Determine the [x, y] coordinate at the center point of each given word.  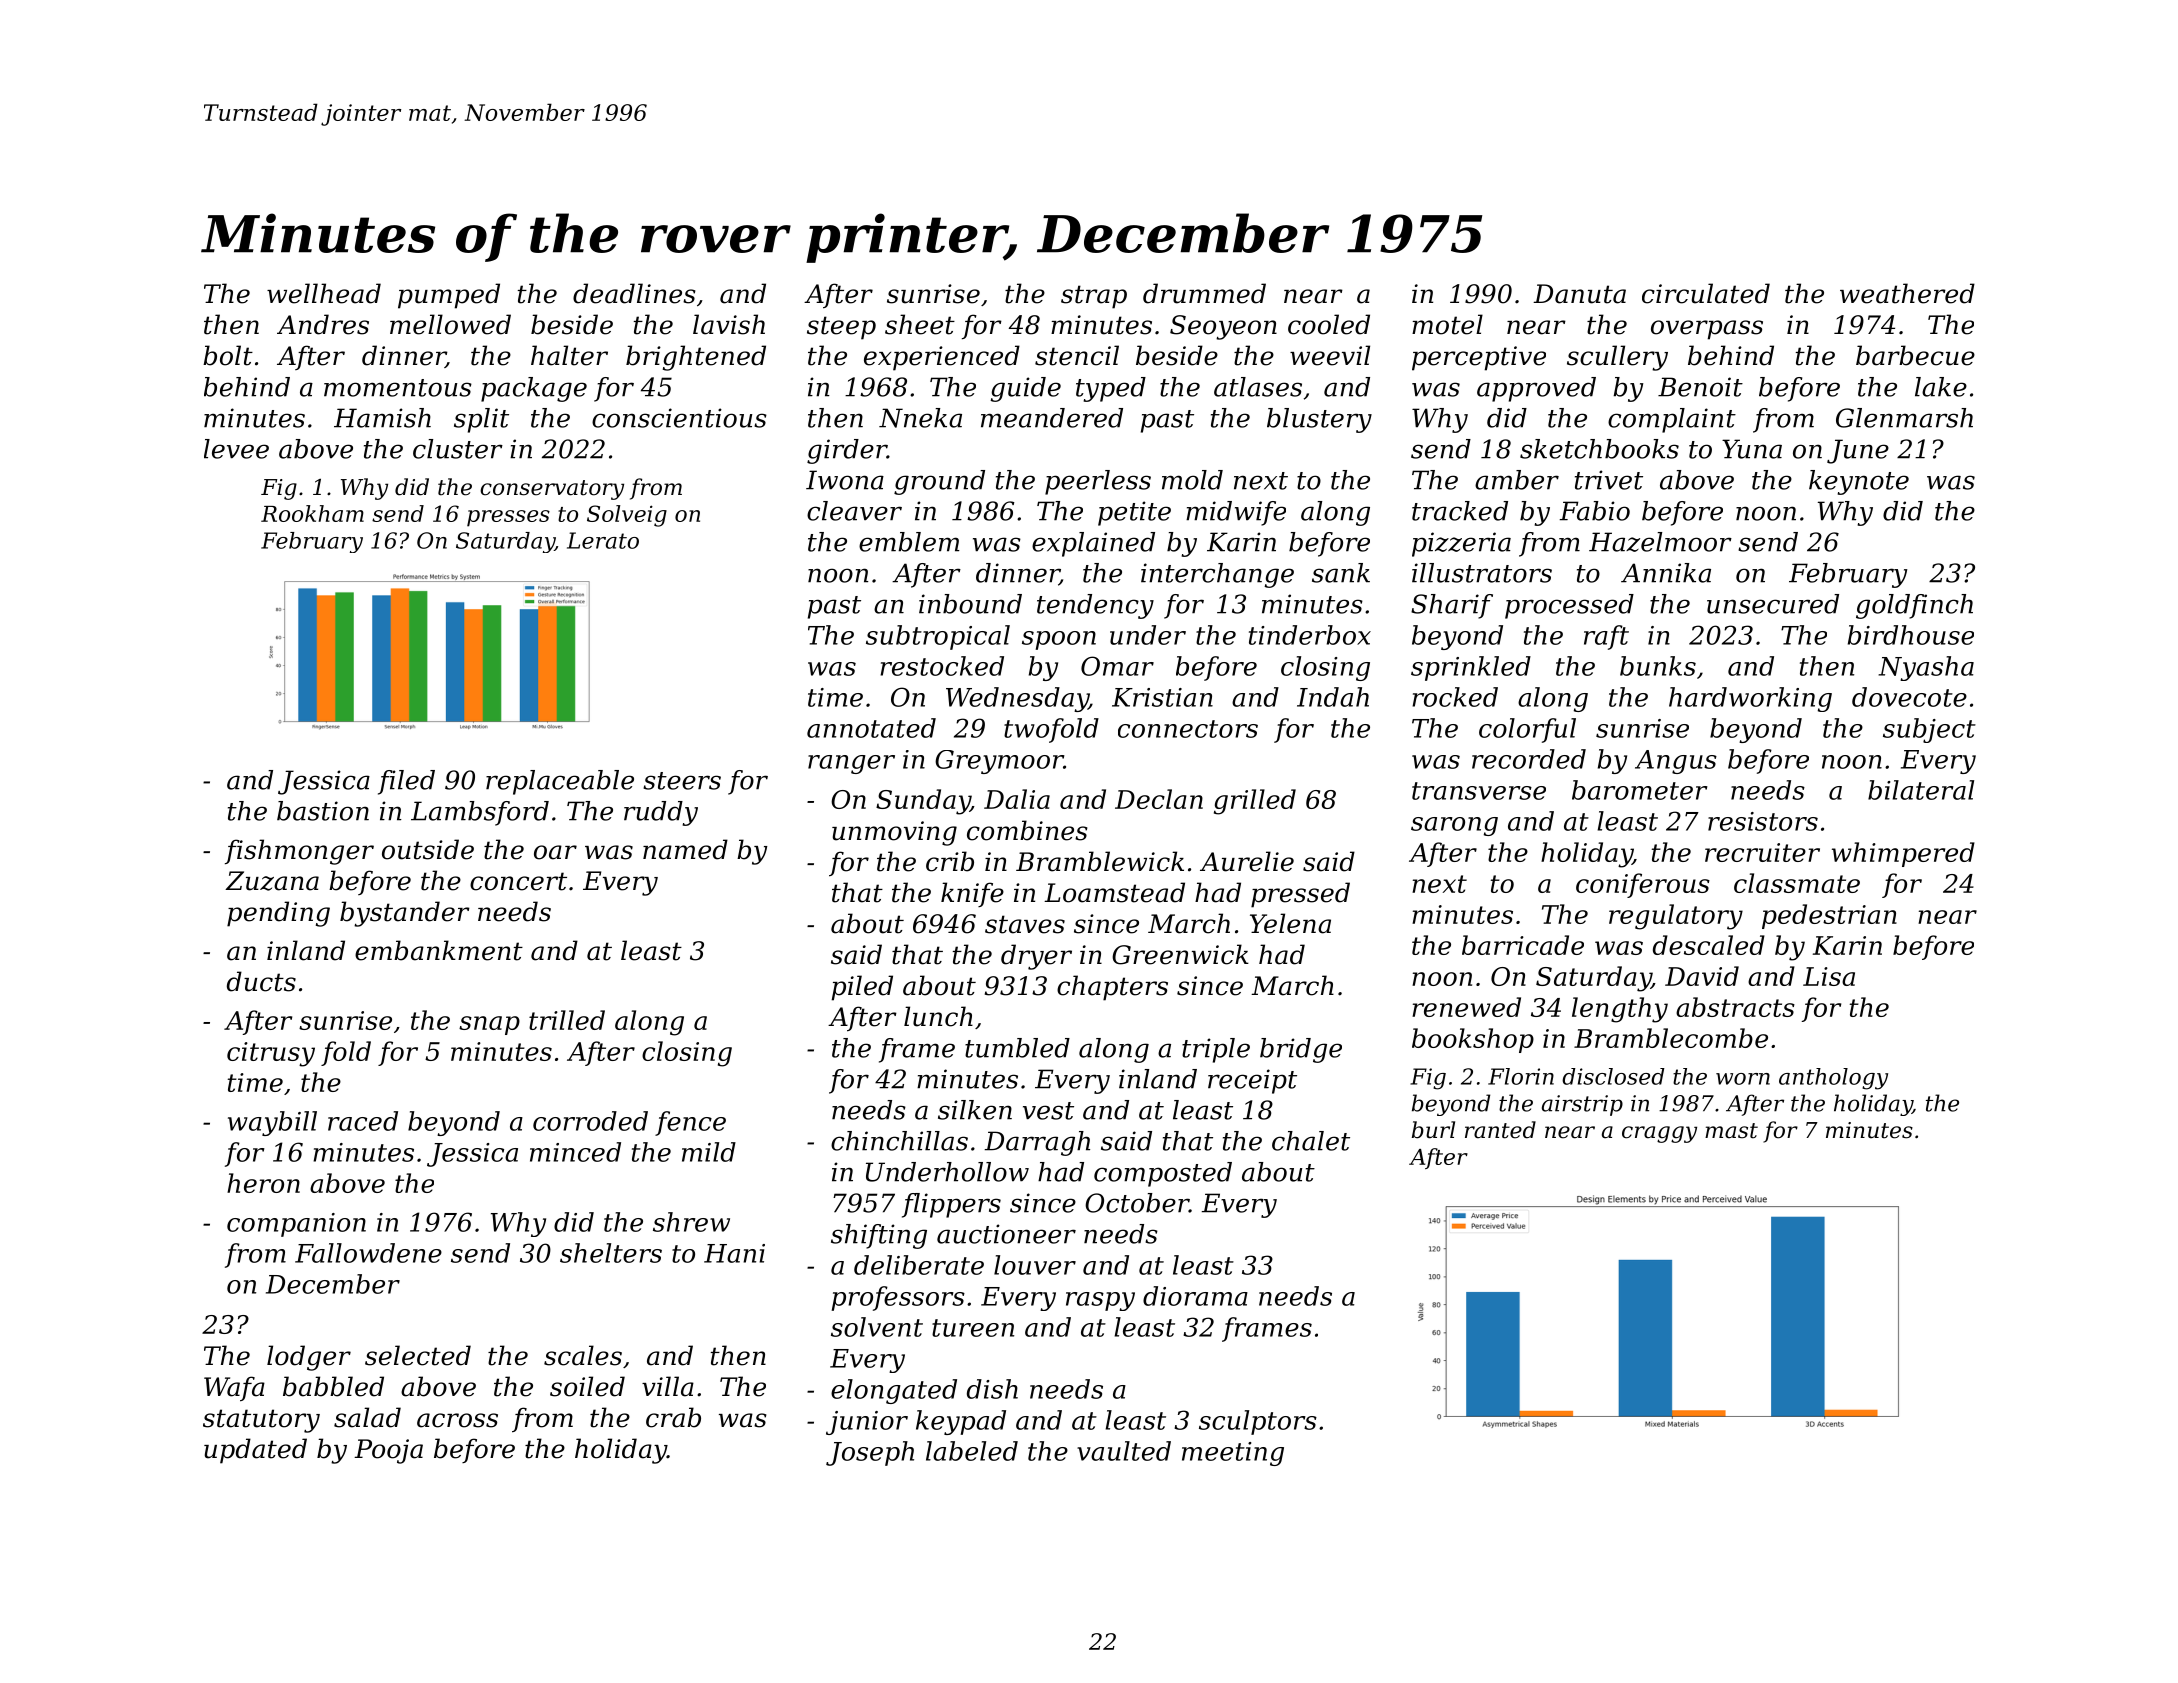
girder [847, 451]
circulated [1706, 293]
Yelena [1290, 923]
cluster [458, 449]
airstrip [1582, 1105]
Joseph [870, 1453]
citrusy [271, 1054]
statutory [261, 1421]
